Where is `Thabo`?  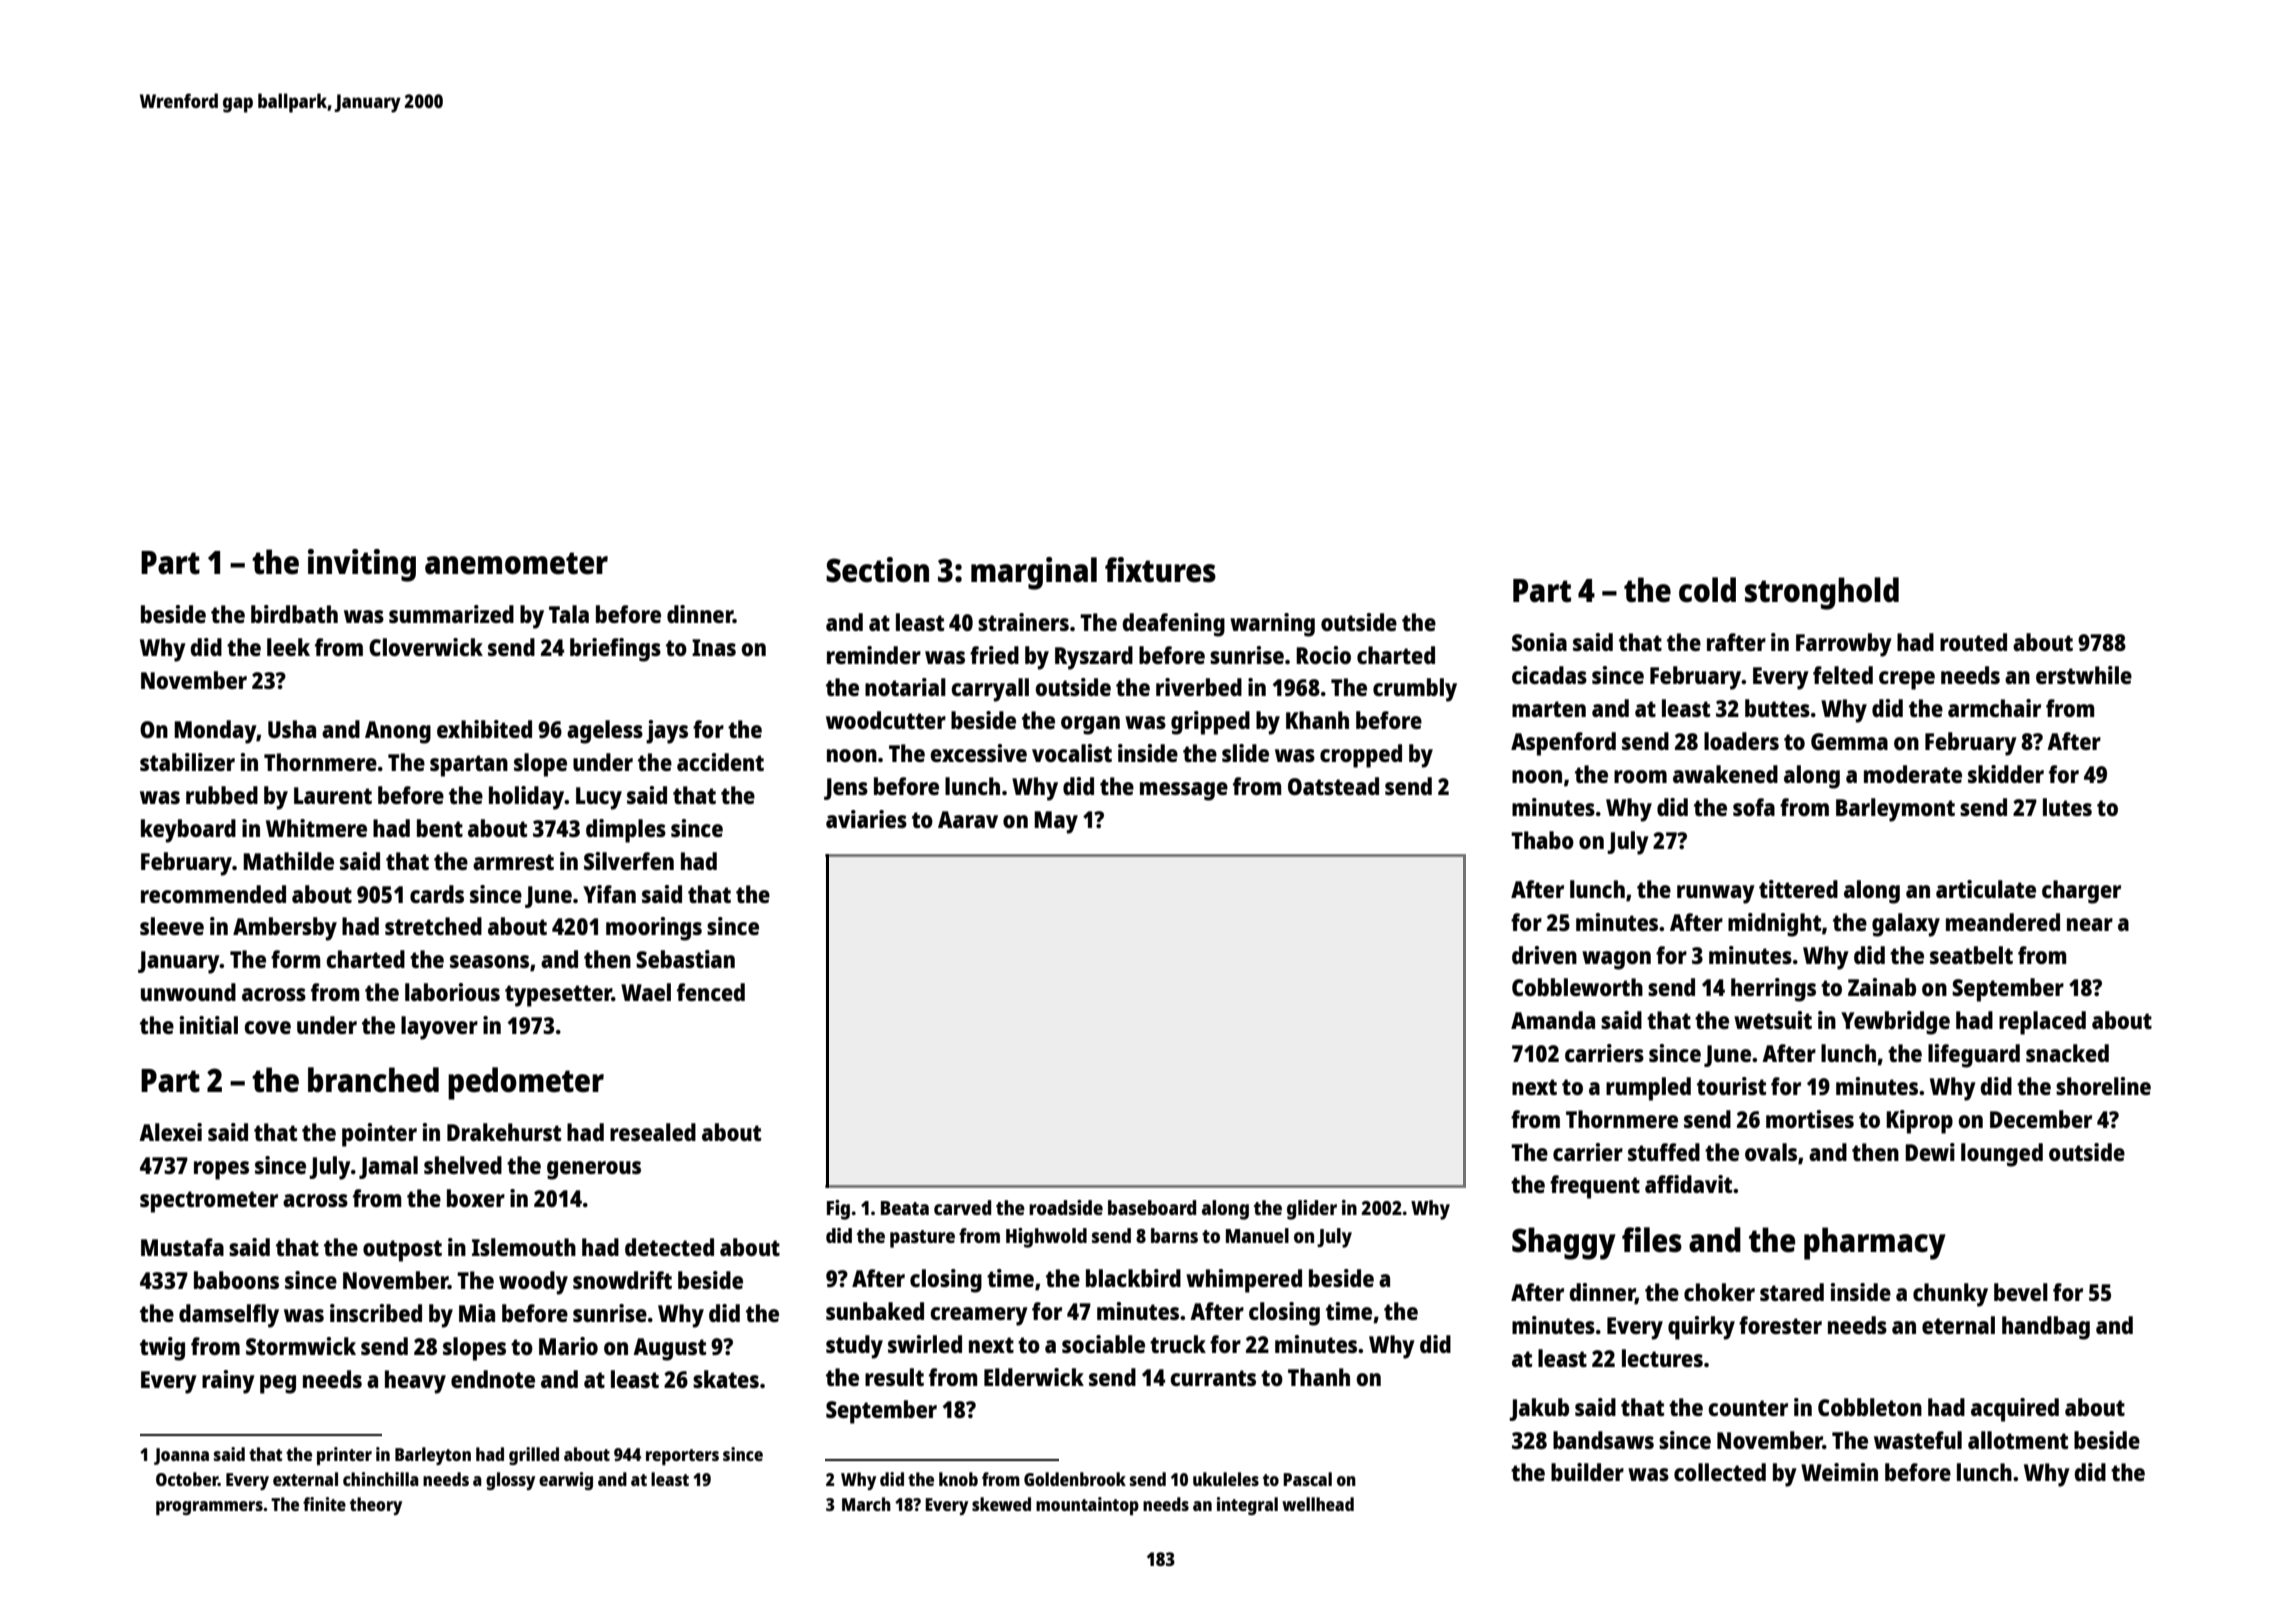
Thabo is located at coordinates (1542, 840).
